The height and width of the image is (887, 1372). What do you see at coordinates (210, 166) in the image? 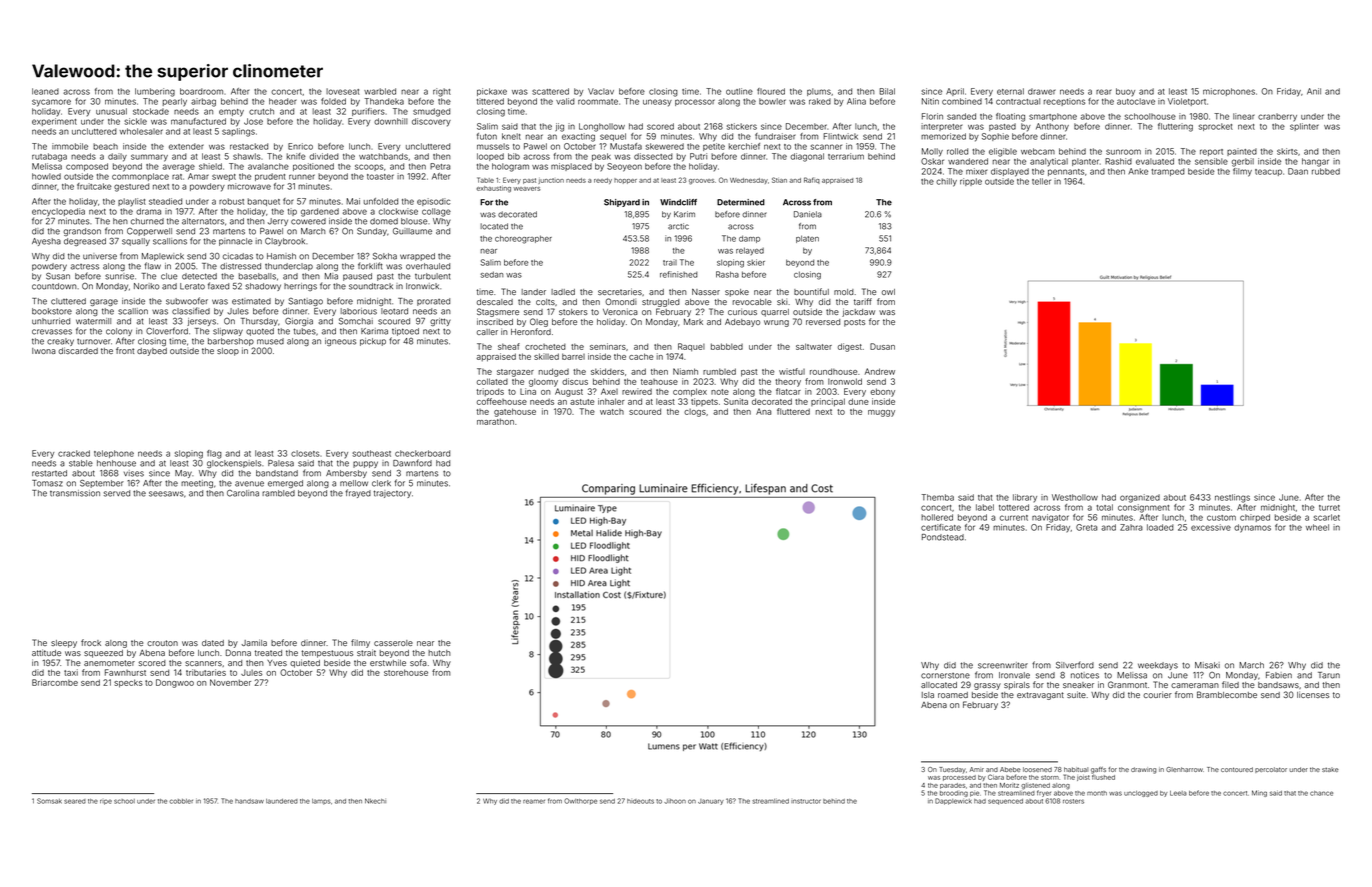
I see `shield` at bounding box center [210, 166].
